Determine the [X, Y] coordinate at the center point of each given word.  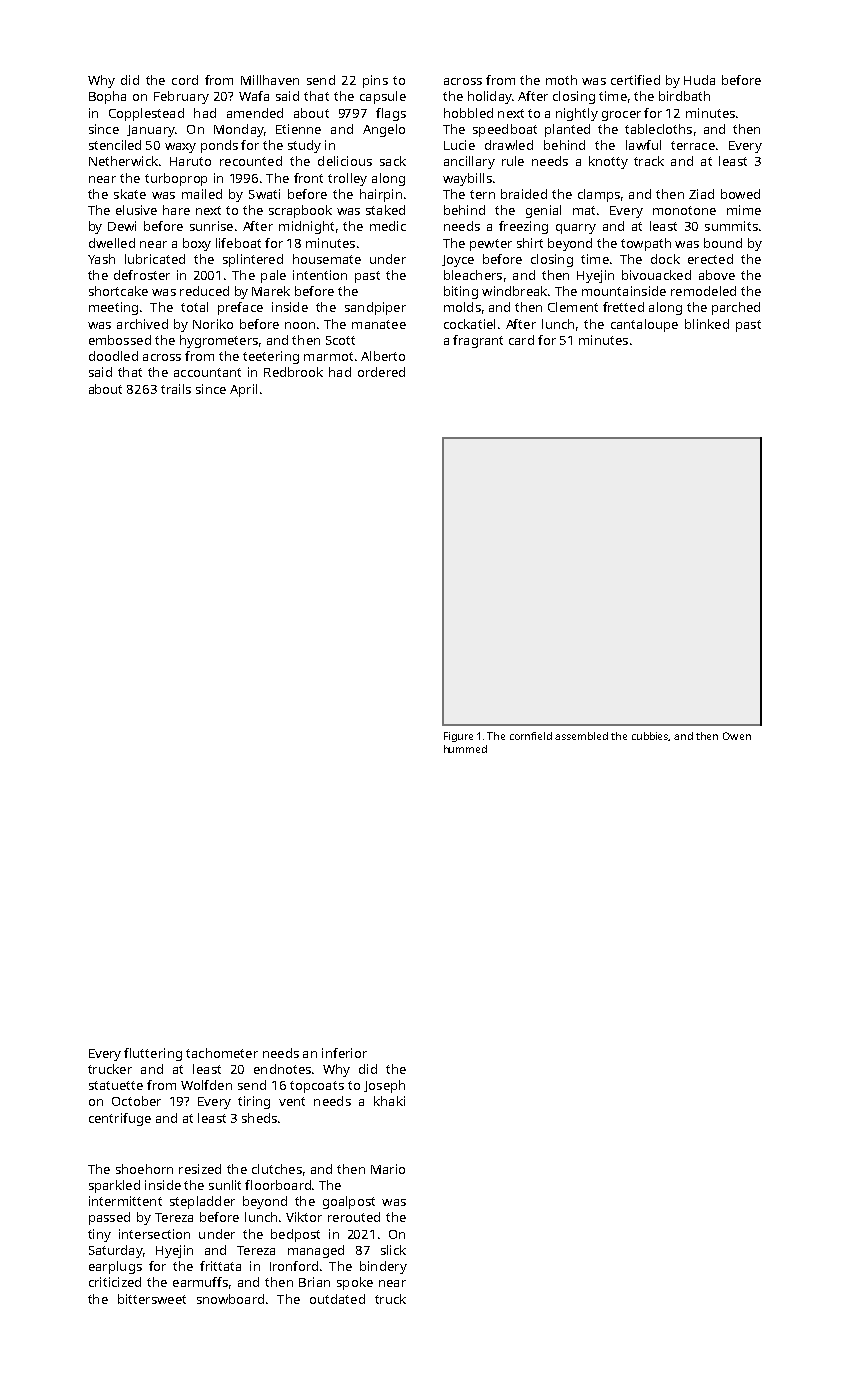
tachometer [222, 1053]
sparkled [114, 1186]
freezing [523, 227]
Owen [737, 736]
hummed [465, 749]
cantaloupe [644, 325]
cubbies [650, 736]
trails [176, 389]
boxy [197, 244]
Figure [458, 737]
